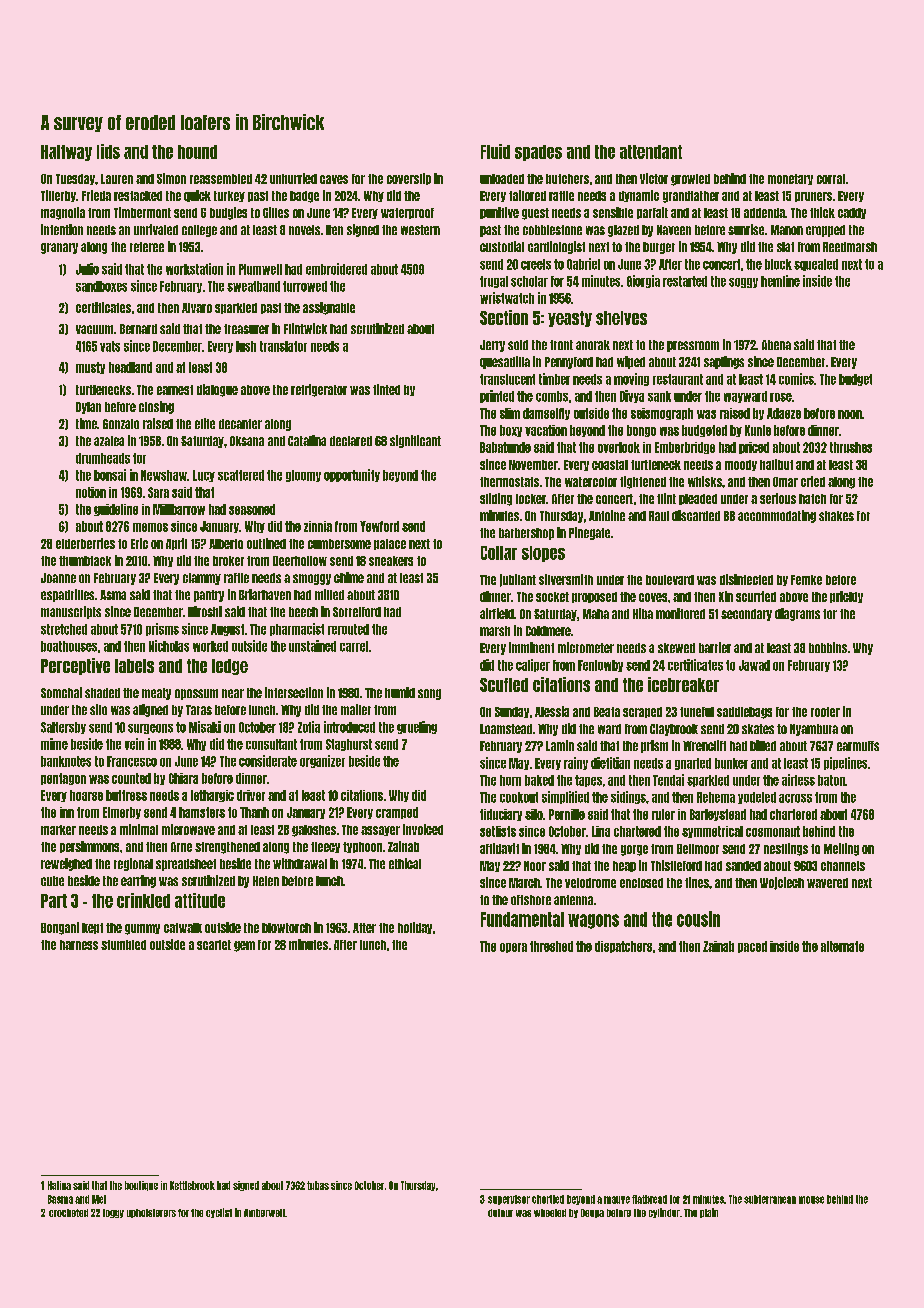  I want to click on boutique, so click(141, 1186).
